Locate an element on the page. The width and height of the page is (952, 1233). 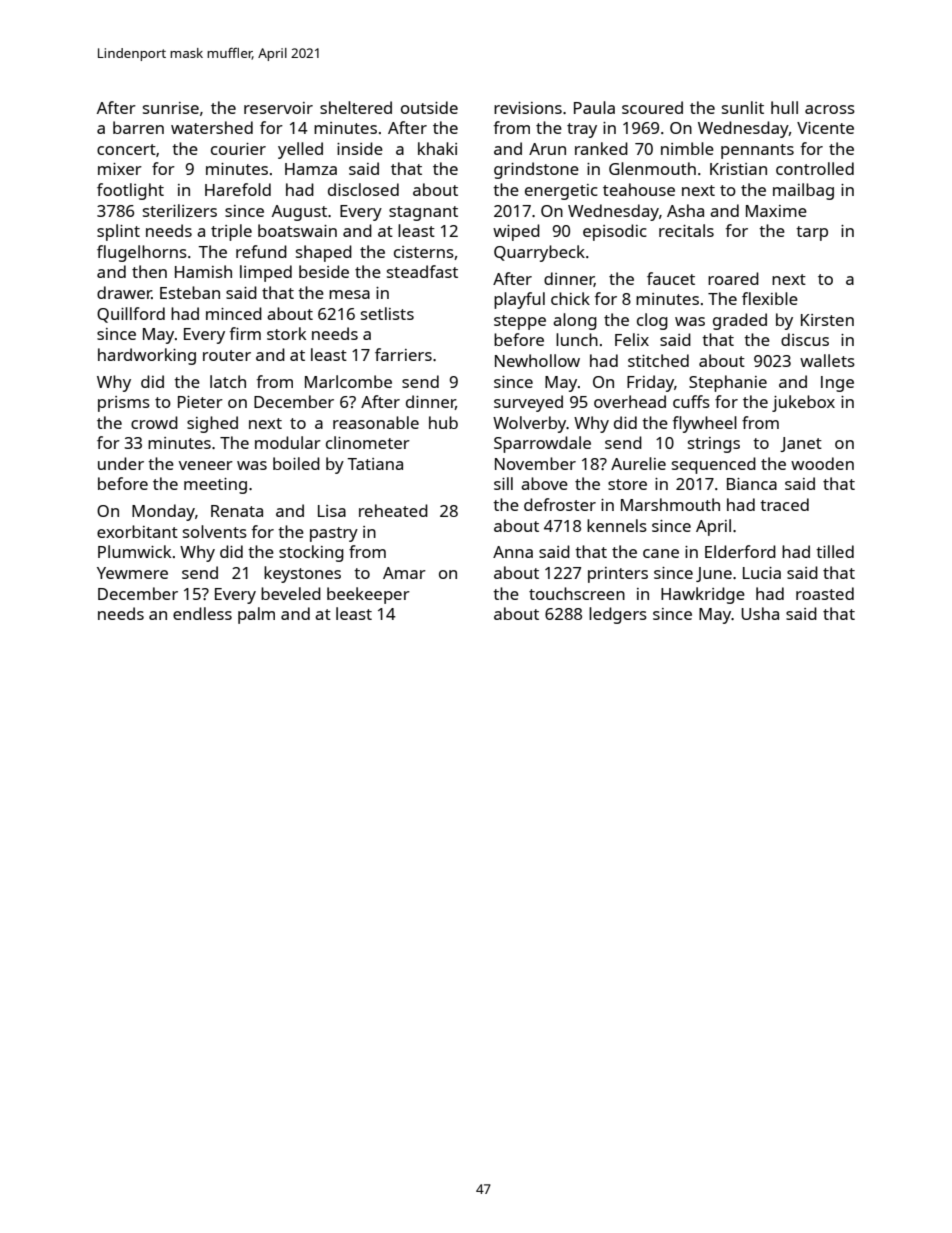
wallets is located at coordinates (827, 360).
